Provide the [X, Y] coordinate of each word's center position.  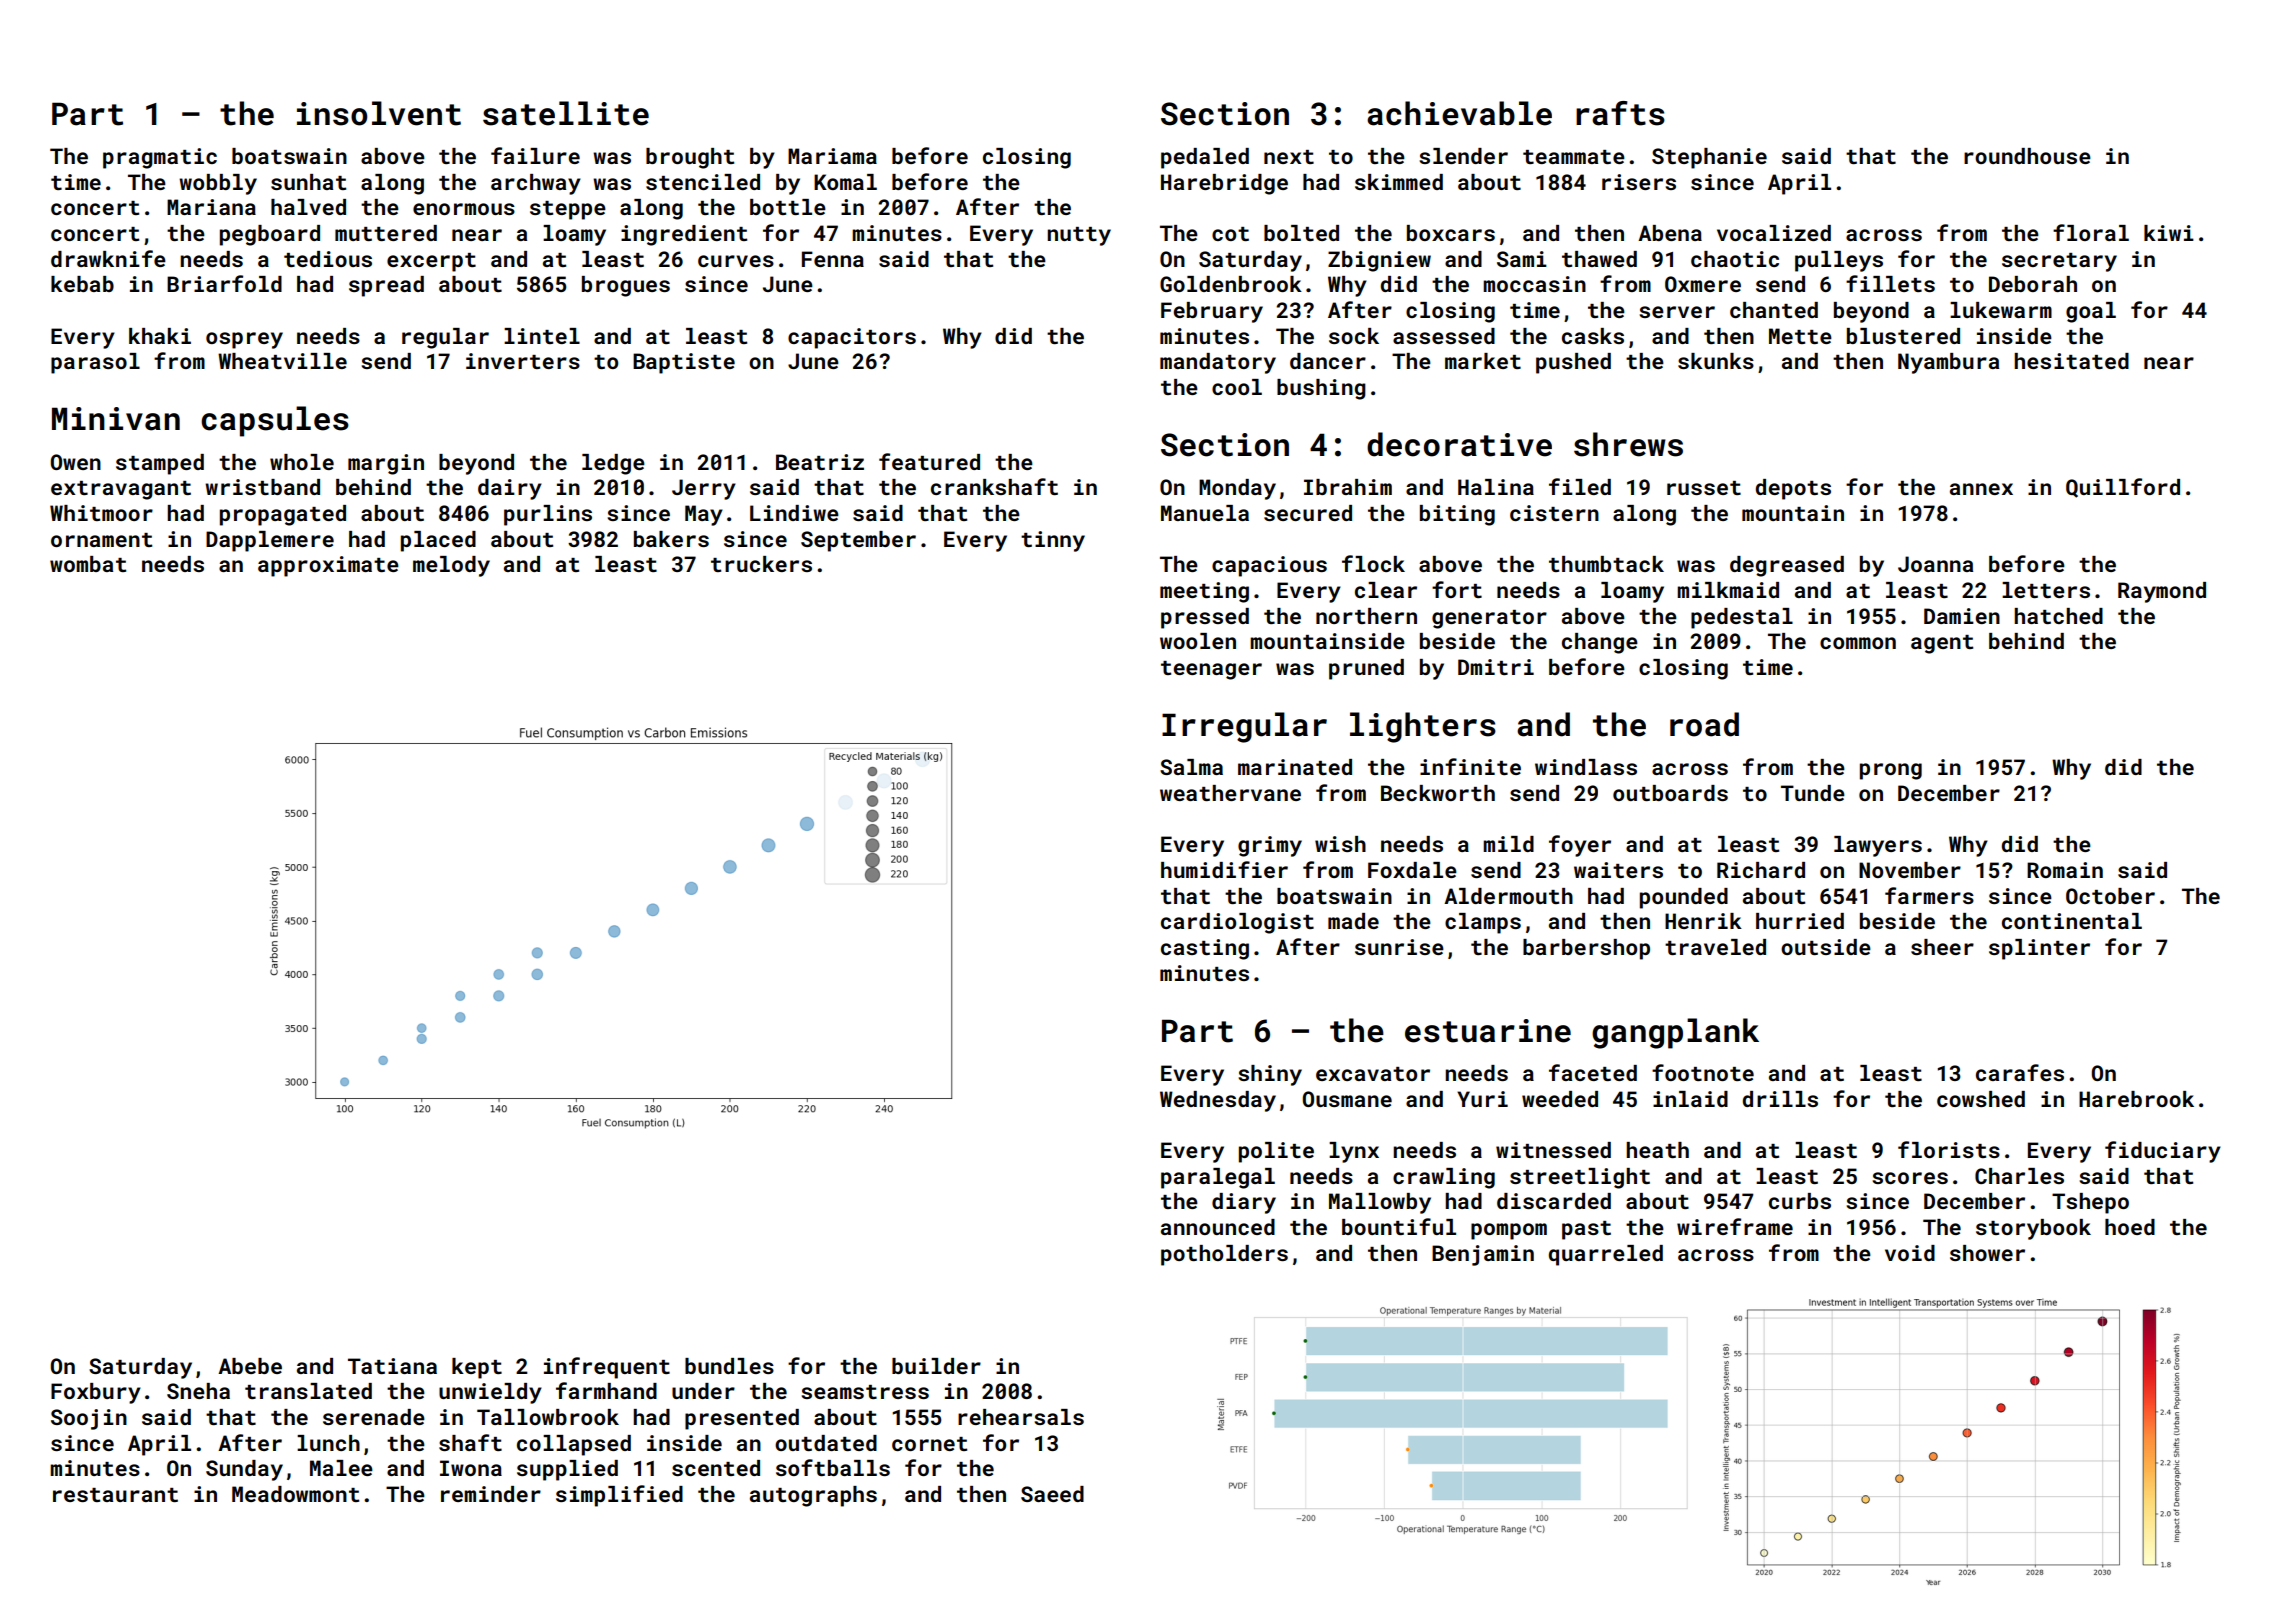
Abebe [250, 1366]
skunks [1716, 361]
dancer [1328, 361]
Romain [2065, 870]
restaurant [115, 1495]
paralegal [1218, 1178]
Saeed [1052, 1494]
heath [1657, 1150]
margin [386, 464]
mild [1508, 844]
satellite [566, 113]
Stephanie [1709, 158]
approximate [328, 566]
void [1910, 1253]
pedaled [1205, 158]
